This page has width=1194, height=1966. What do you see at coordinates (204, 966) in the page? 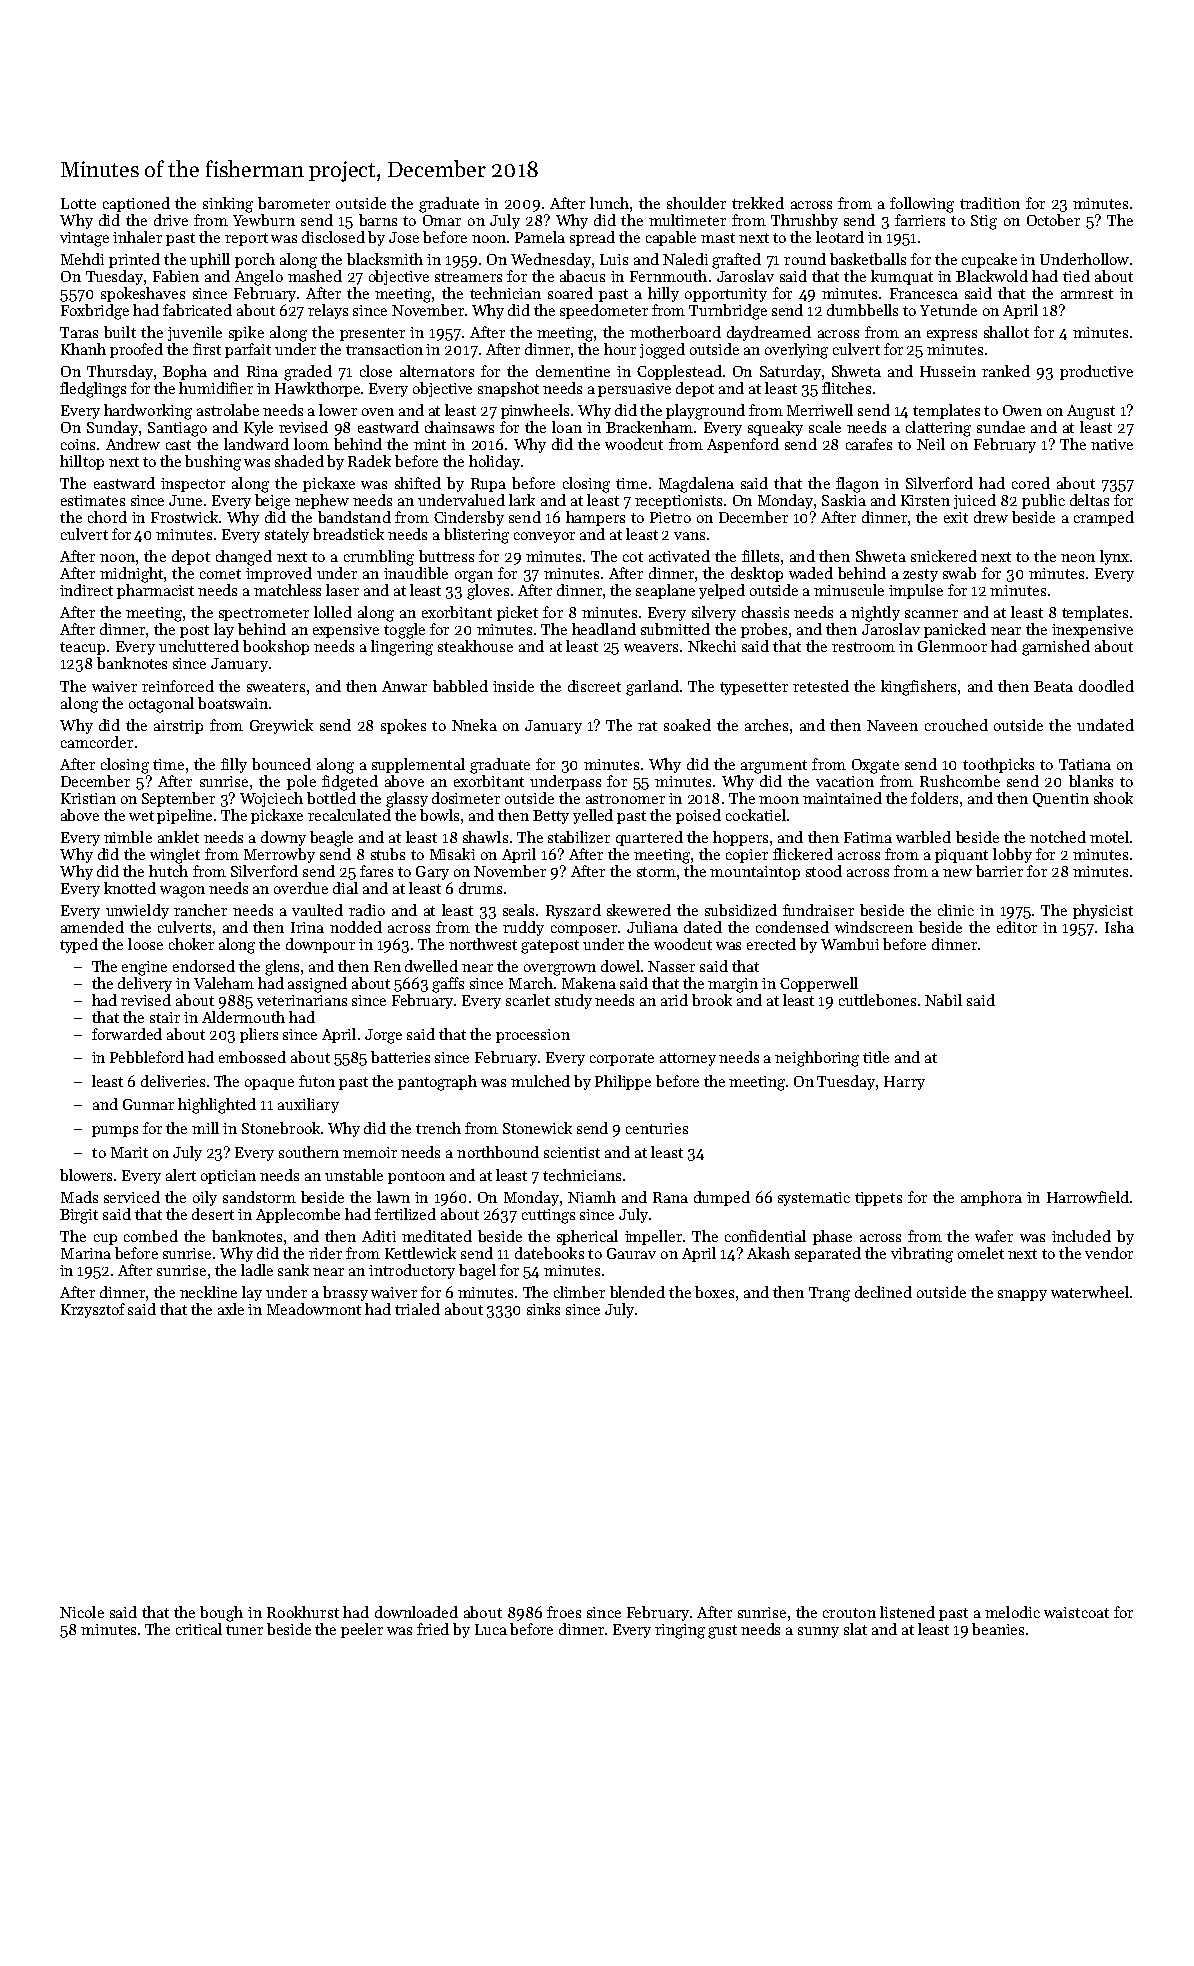
I see `endorsed` at bounding box center [204, 966].
